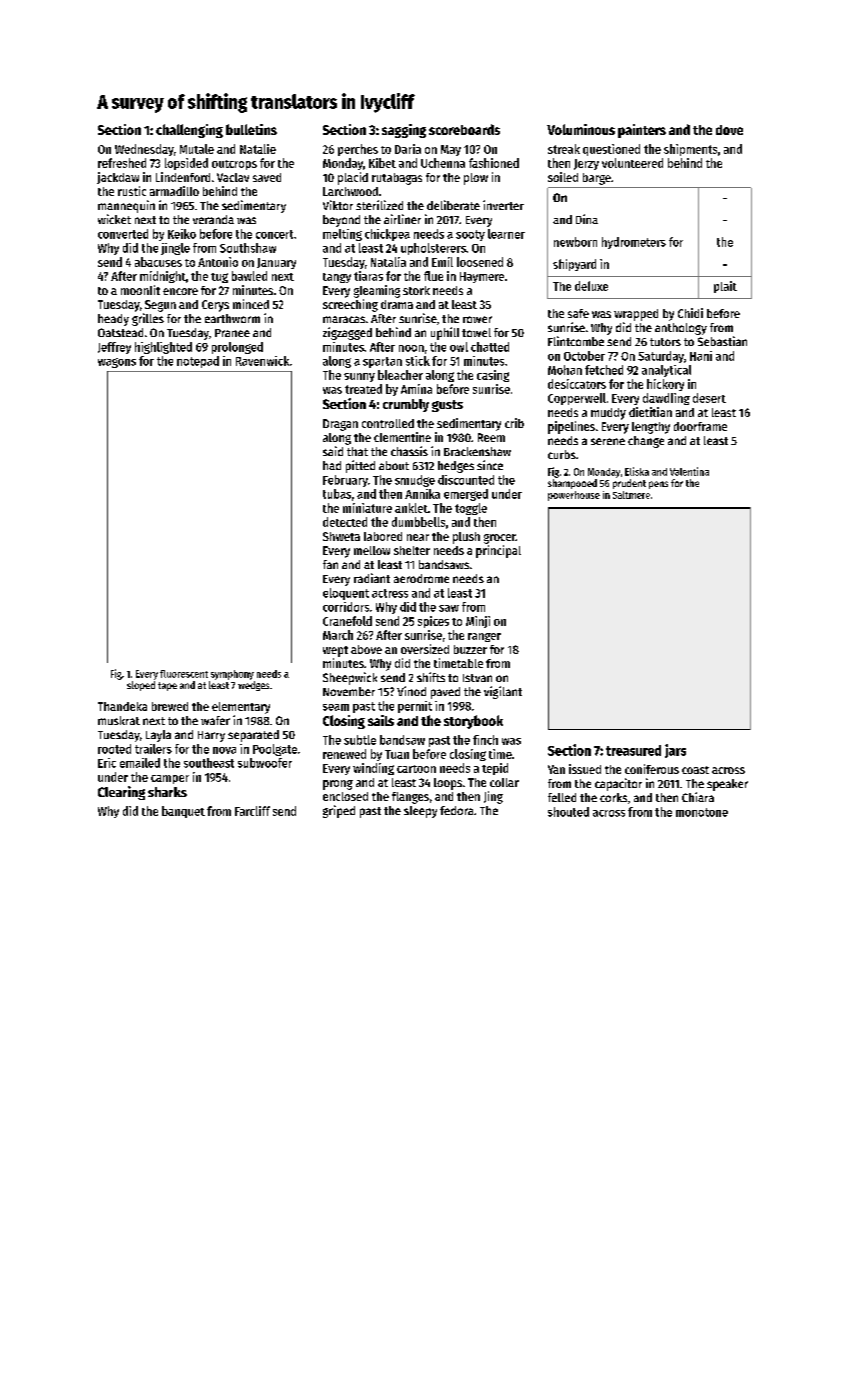 This screenshot has width=849, height=1400. Describe the element at coordinates (478, 622) in the screenshot. I see `Minji` at that location.
